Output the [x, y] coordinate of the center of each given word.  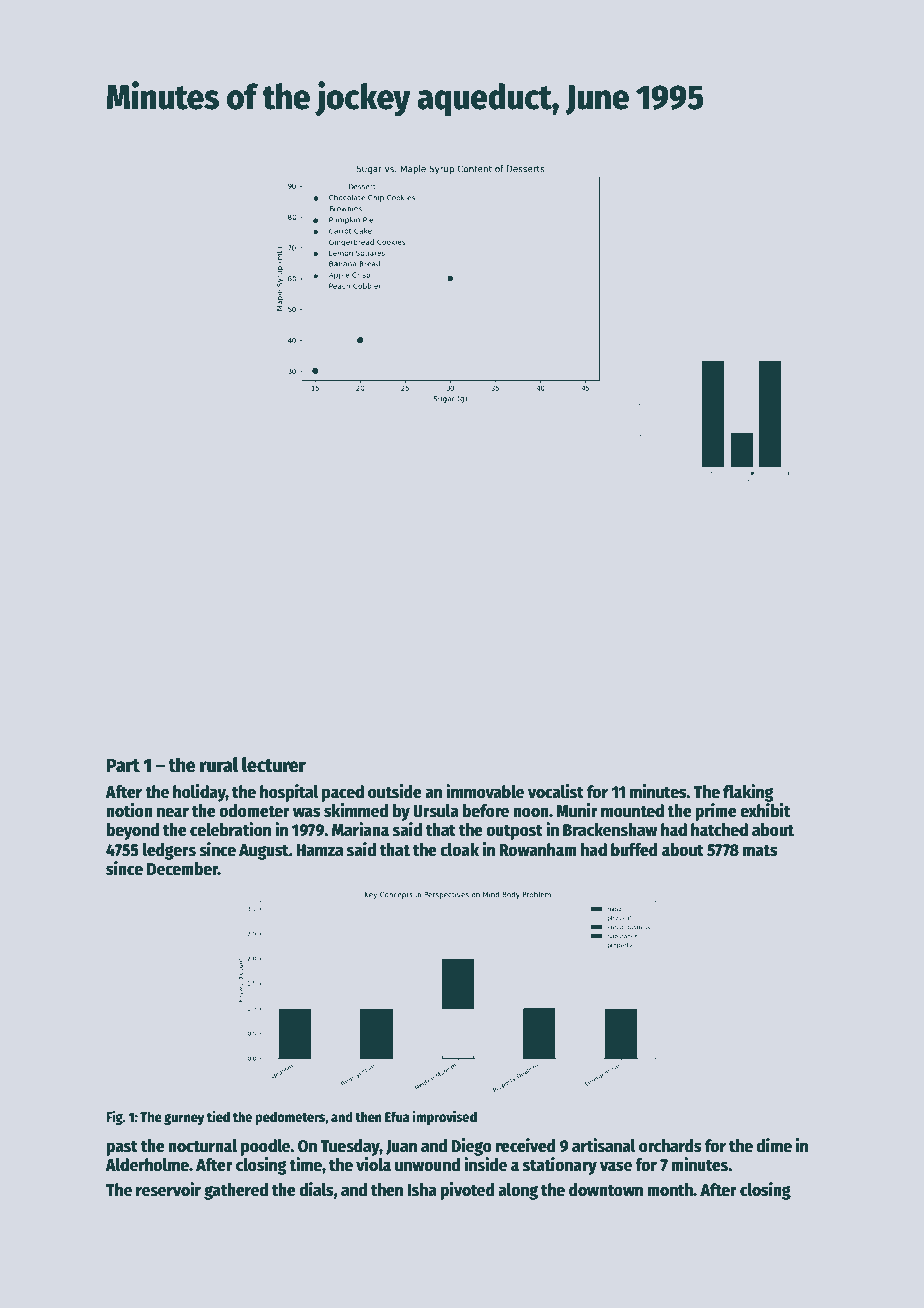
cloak [459, 850]
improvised [445, 1118]
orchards [670, 1146]
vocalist [556, 791]
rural [219, 765]
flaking [748, 793]
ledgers [169, 851]
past [122, 1148]
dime [774, 1145]
